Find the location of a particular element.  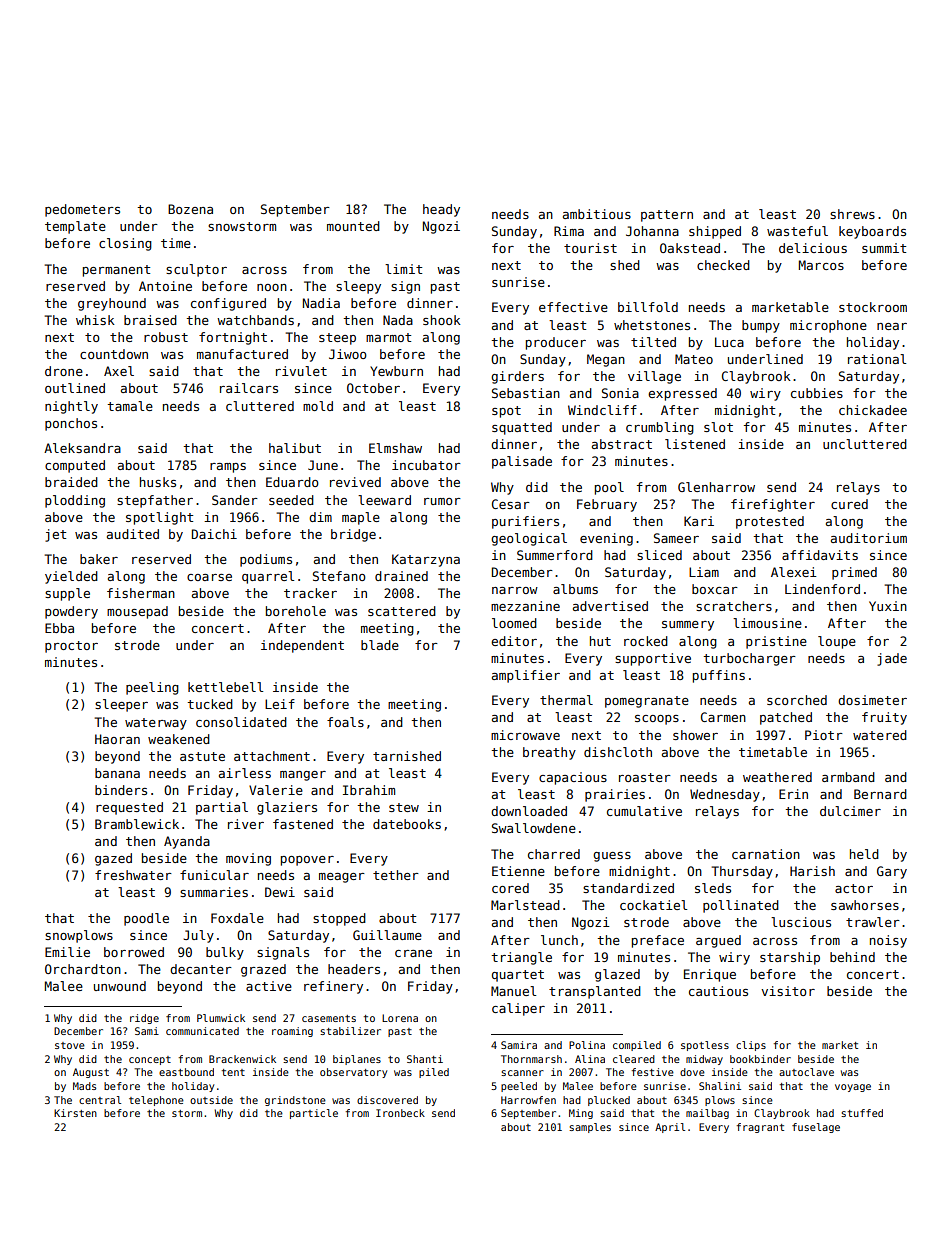

samples is located at coordinates (590, 1128).
